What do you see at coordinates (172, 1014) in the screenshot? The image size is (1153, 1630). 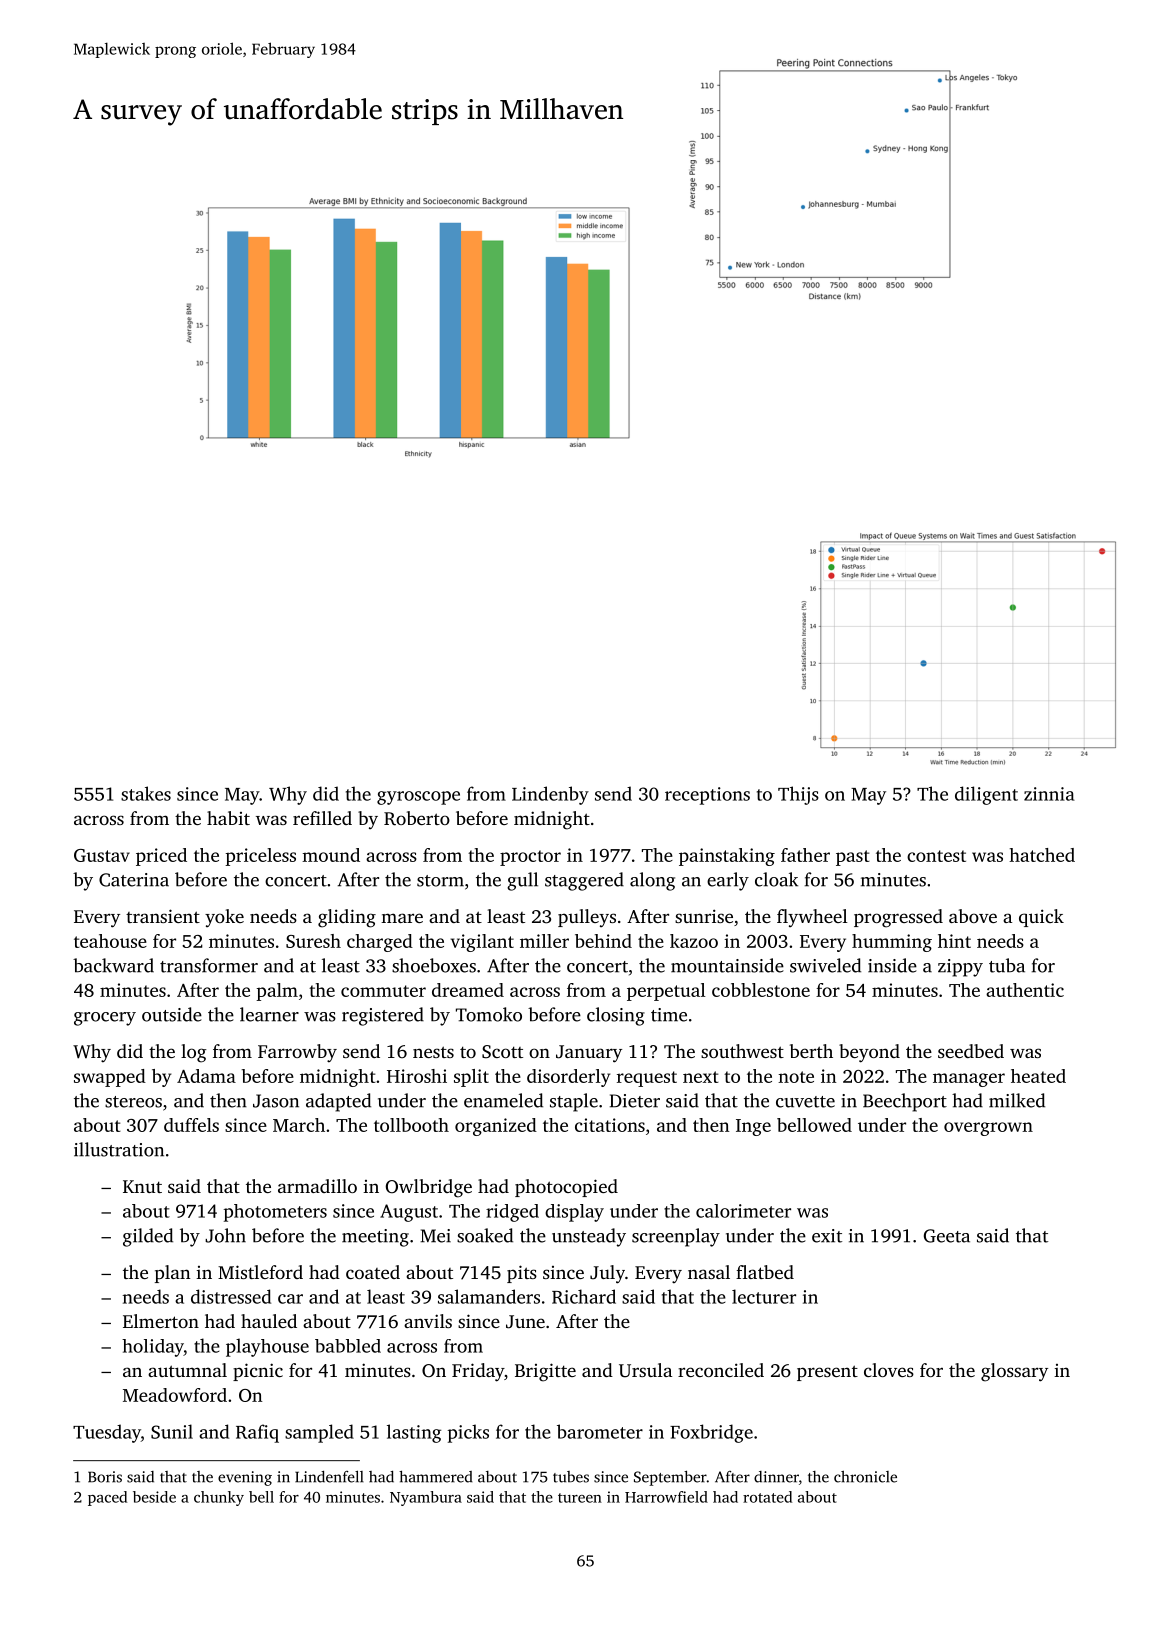 I see `outside` at bounding box center [172, 1014].
